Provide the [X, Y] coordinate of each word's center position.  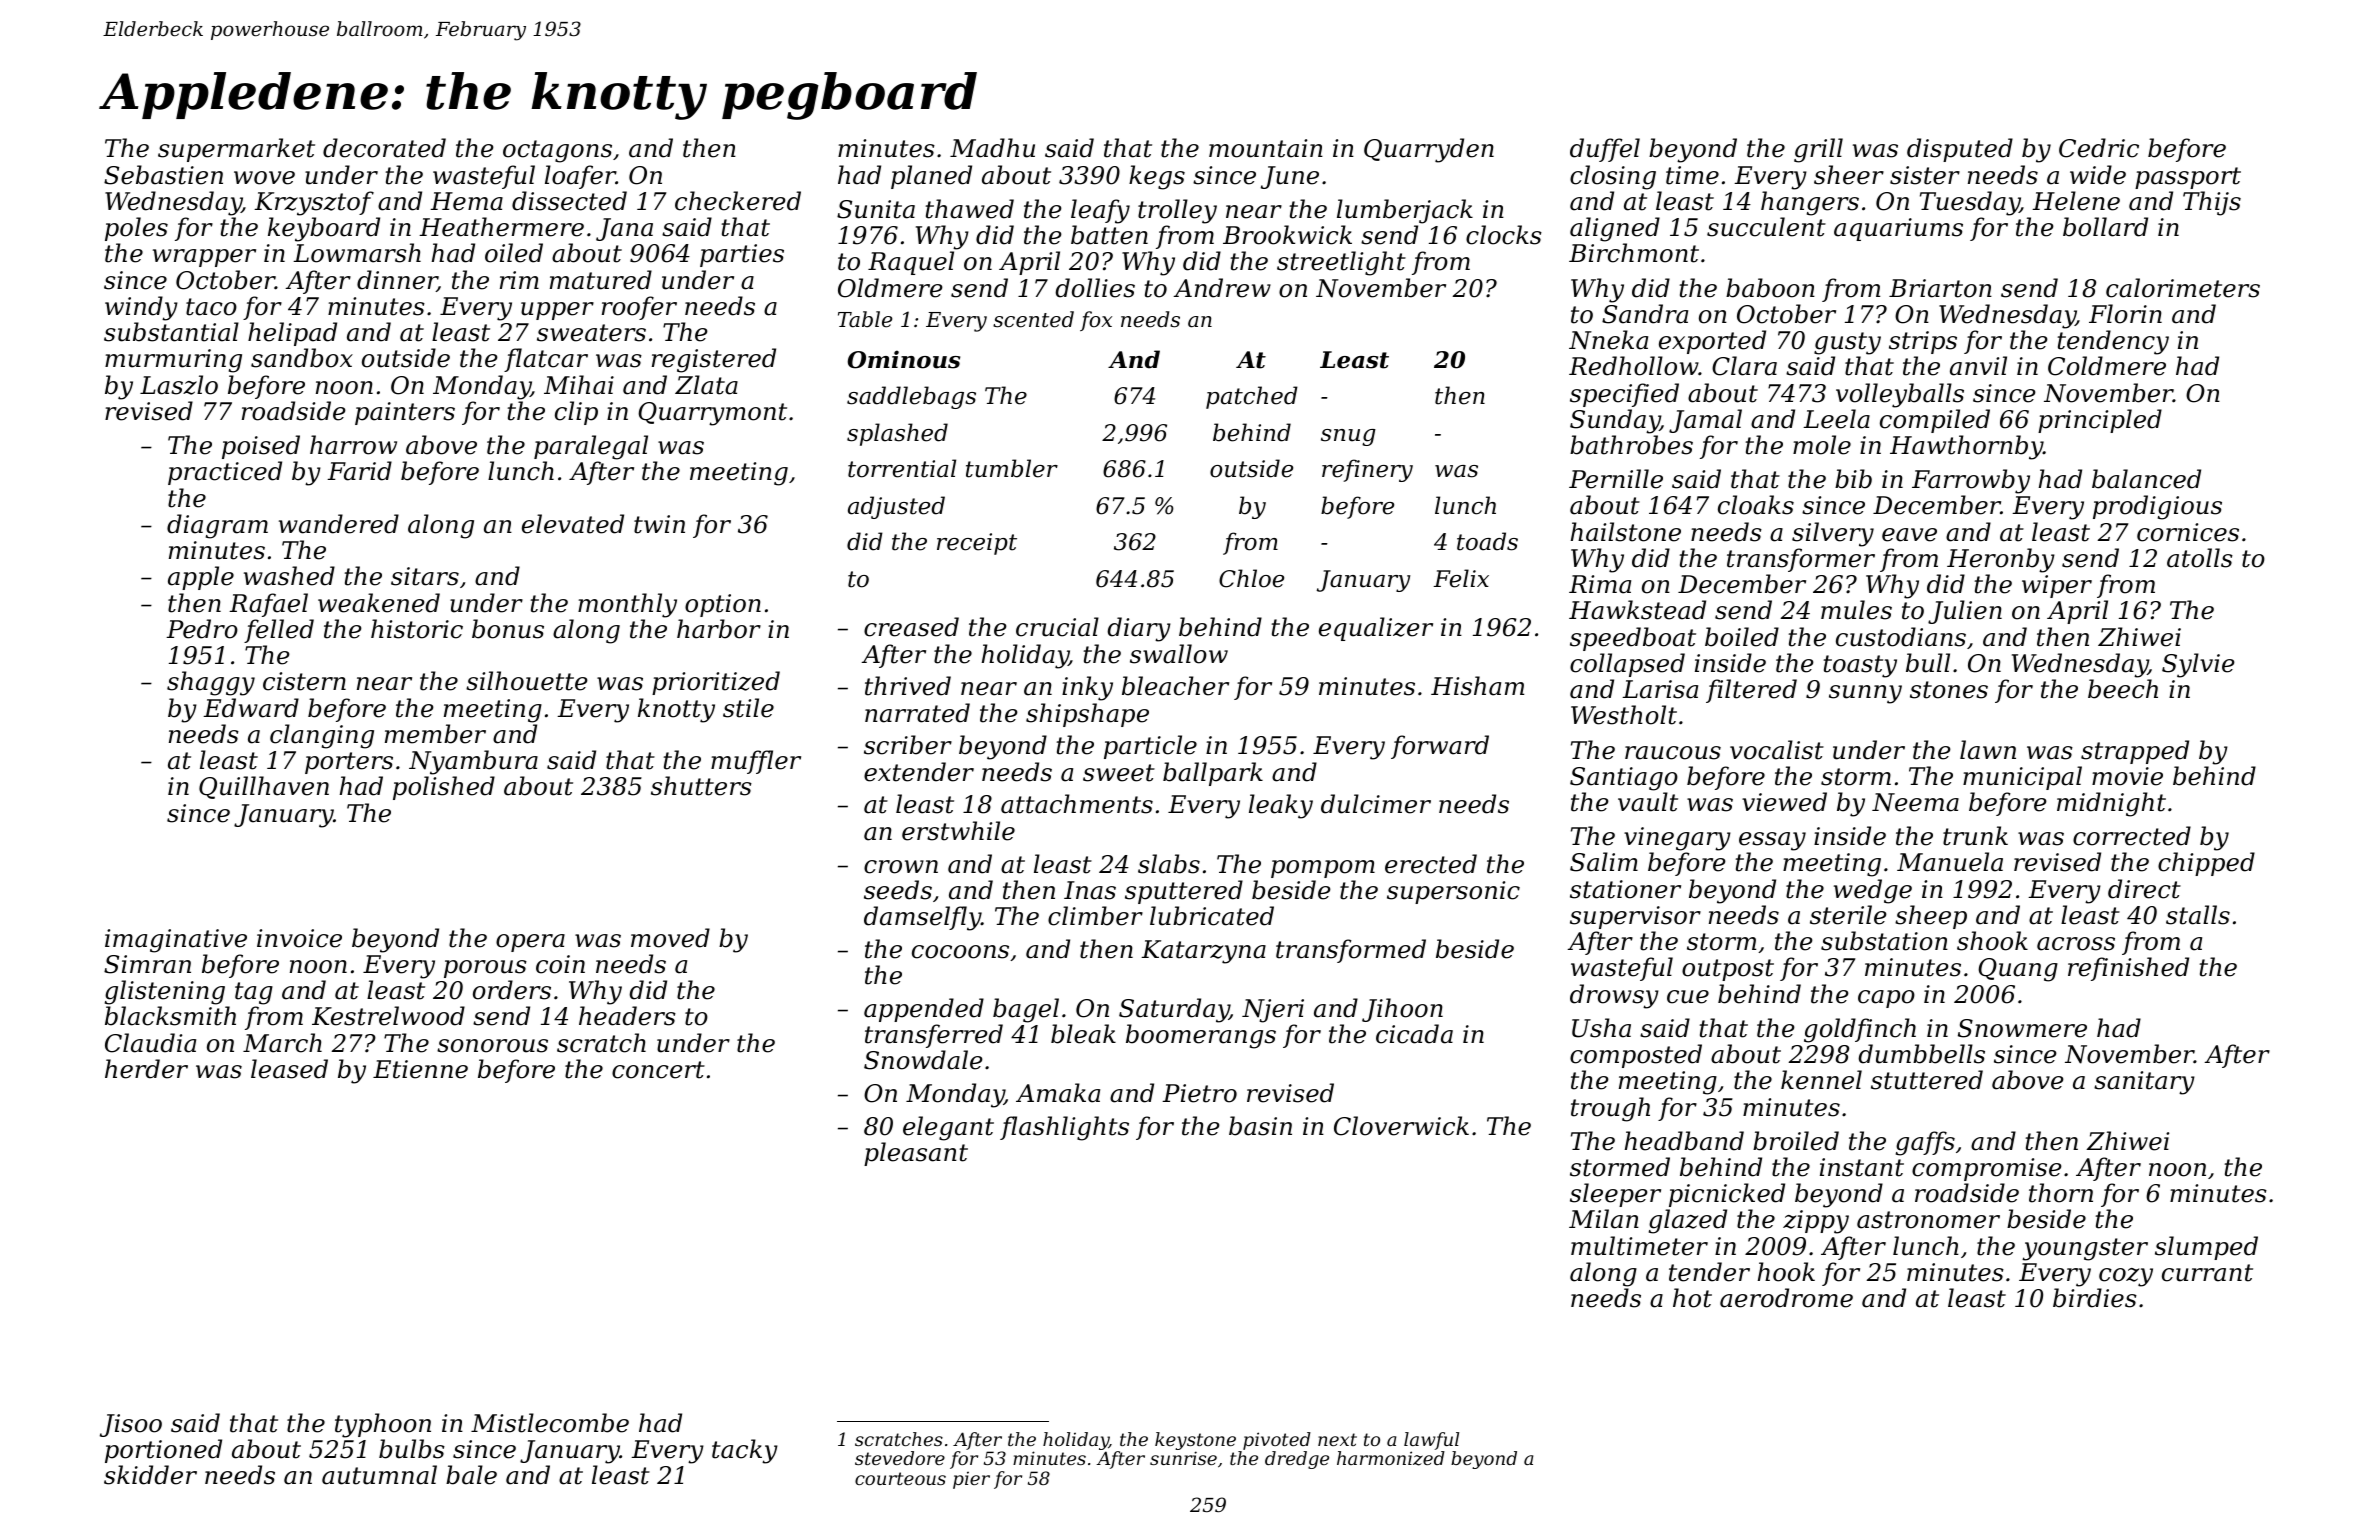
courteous [900, 1478]
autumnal [379, 1475]
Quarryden [1429, 150]
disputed [1960, 150]
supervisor [1635, 917]
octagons [557, 151]
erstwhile [958, 831]
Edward [251, 708]
